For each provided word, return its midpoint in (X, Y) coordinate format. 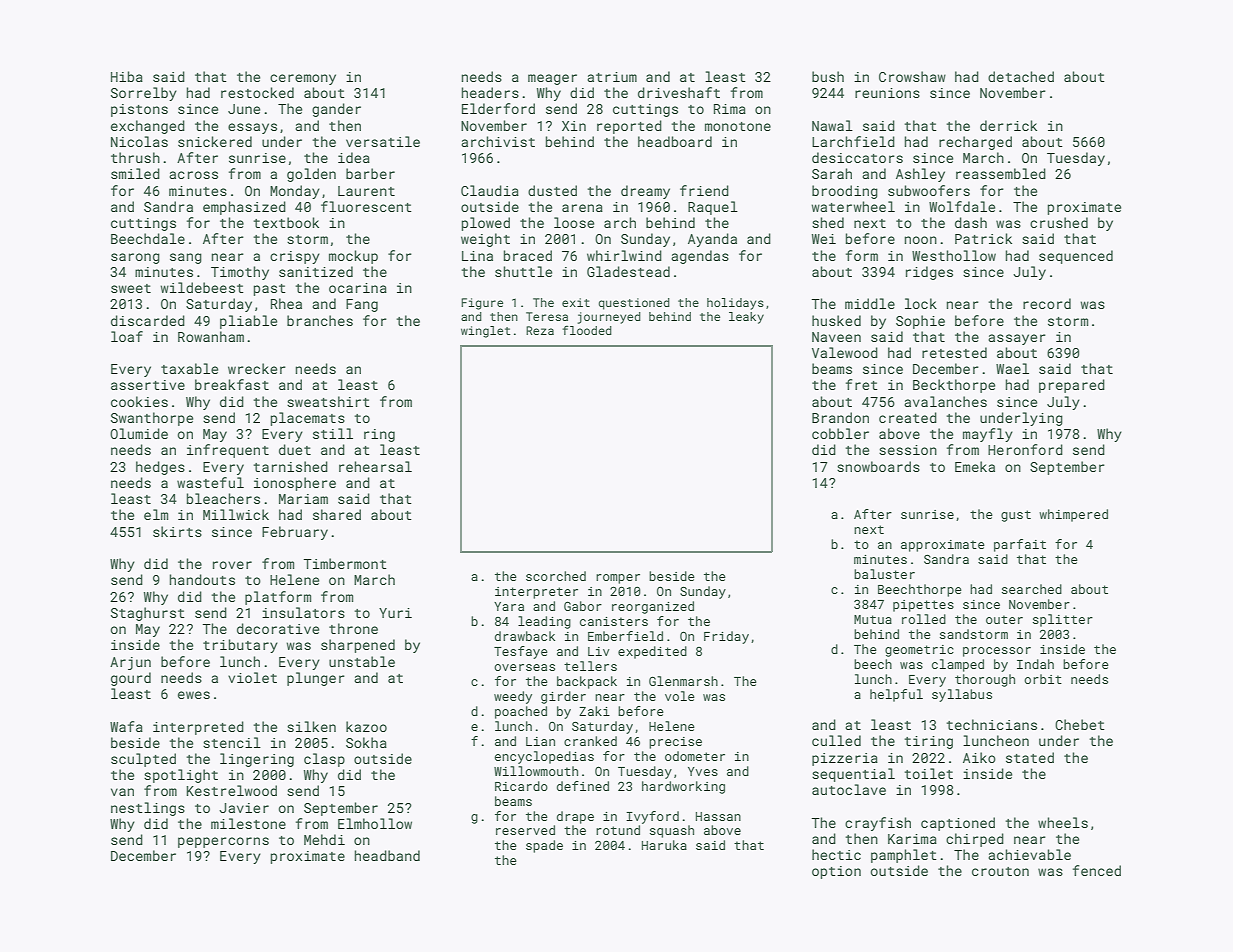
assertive (148, 385)
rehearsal (375, 466)
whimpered (1073, 515)
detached (1021, 76)
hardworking (683, 787)
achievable (1029, 854)
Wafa (126, 726)
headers (490, 92)
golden (311, 175)
